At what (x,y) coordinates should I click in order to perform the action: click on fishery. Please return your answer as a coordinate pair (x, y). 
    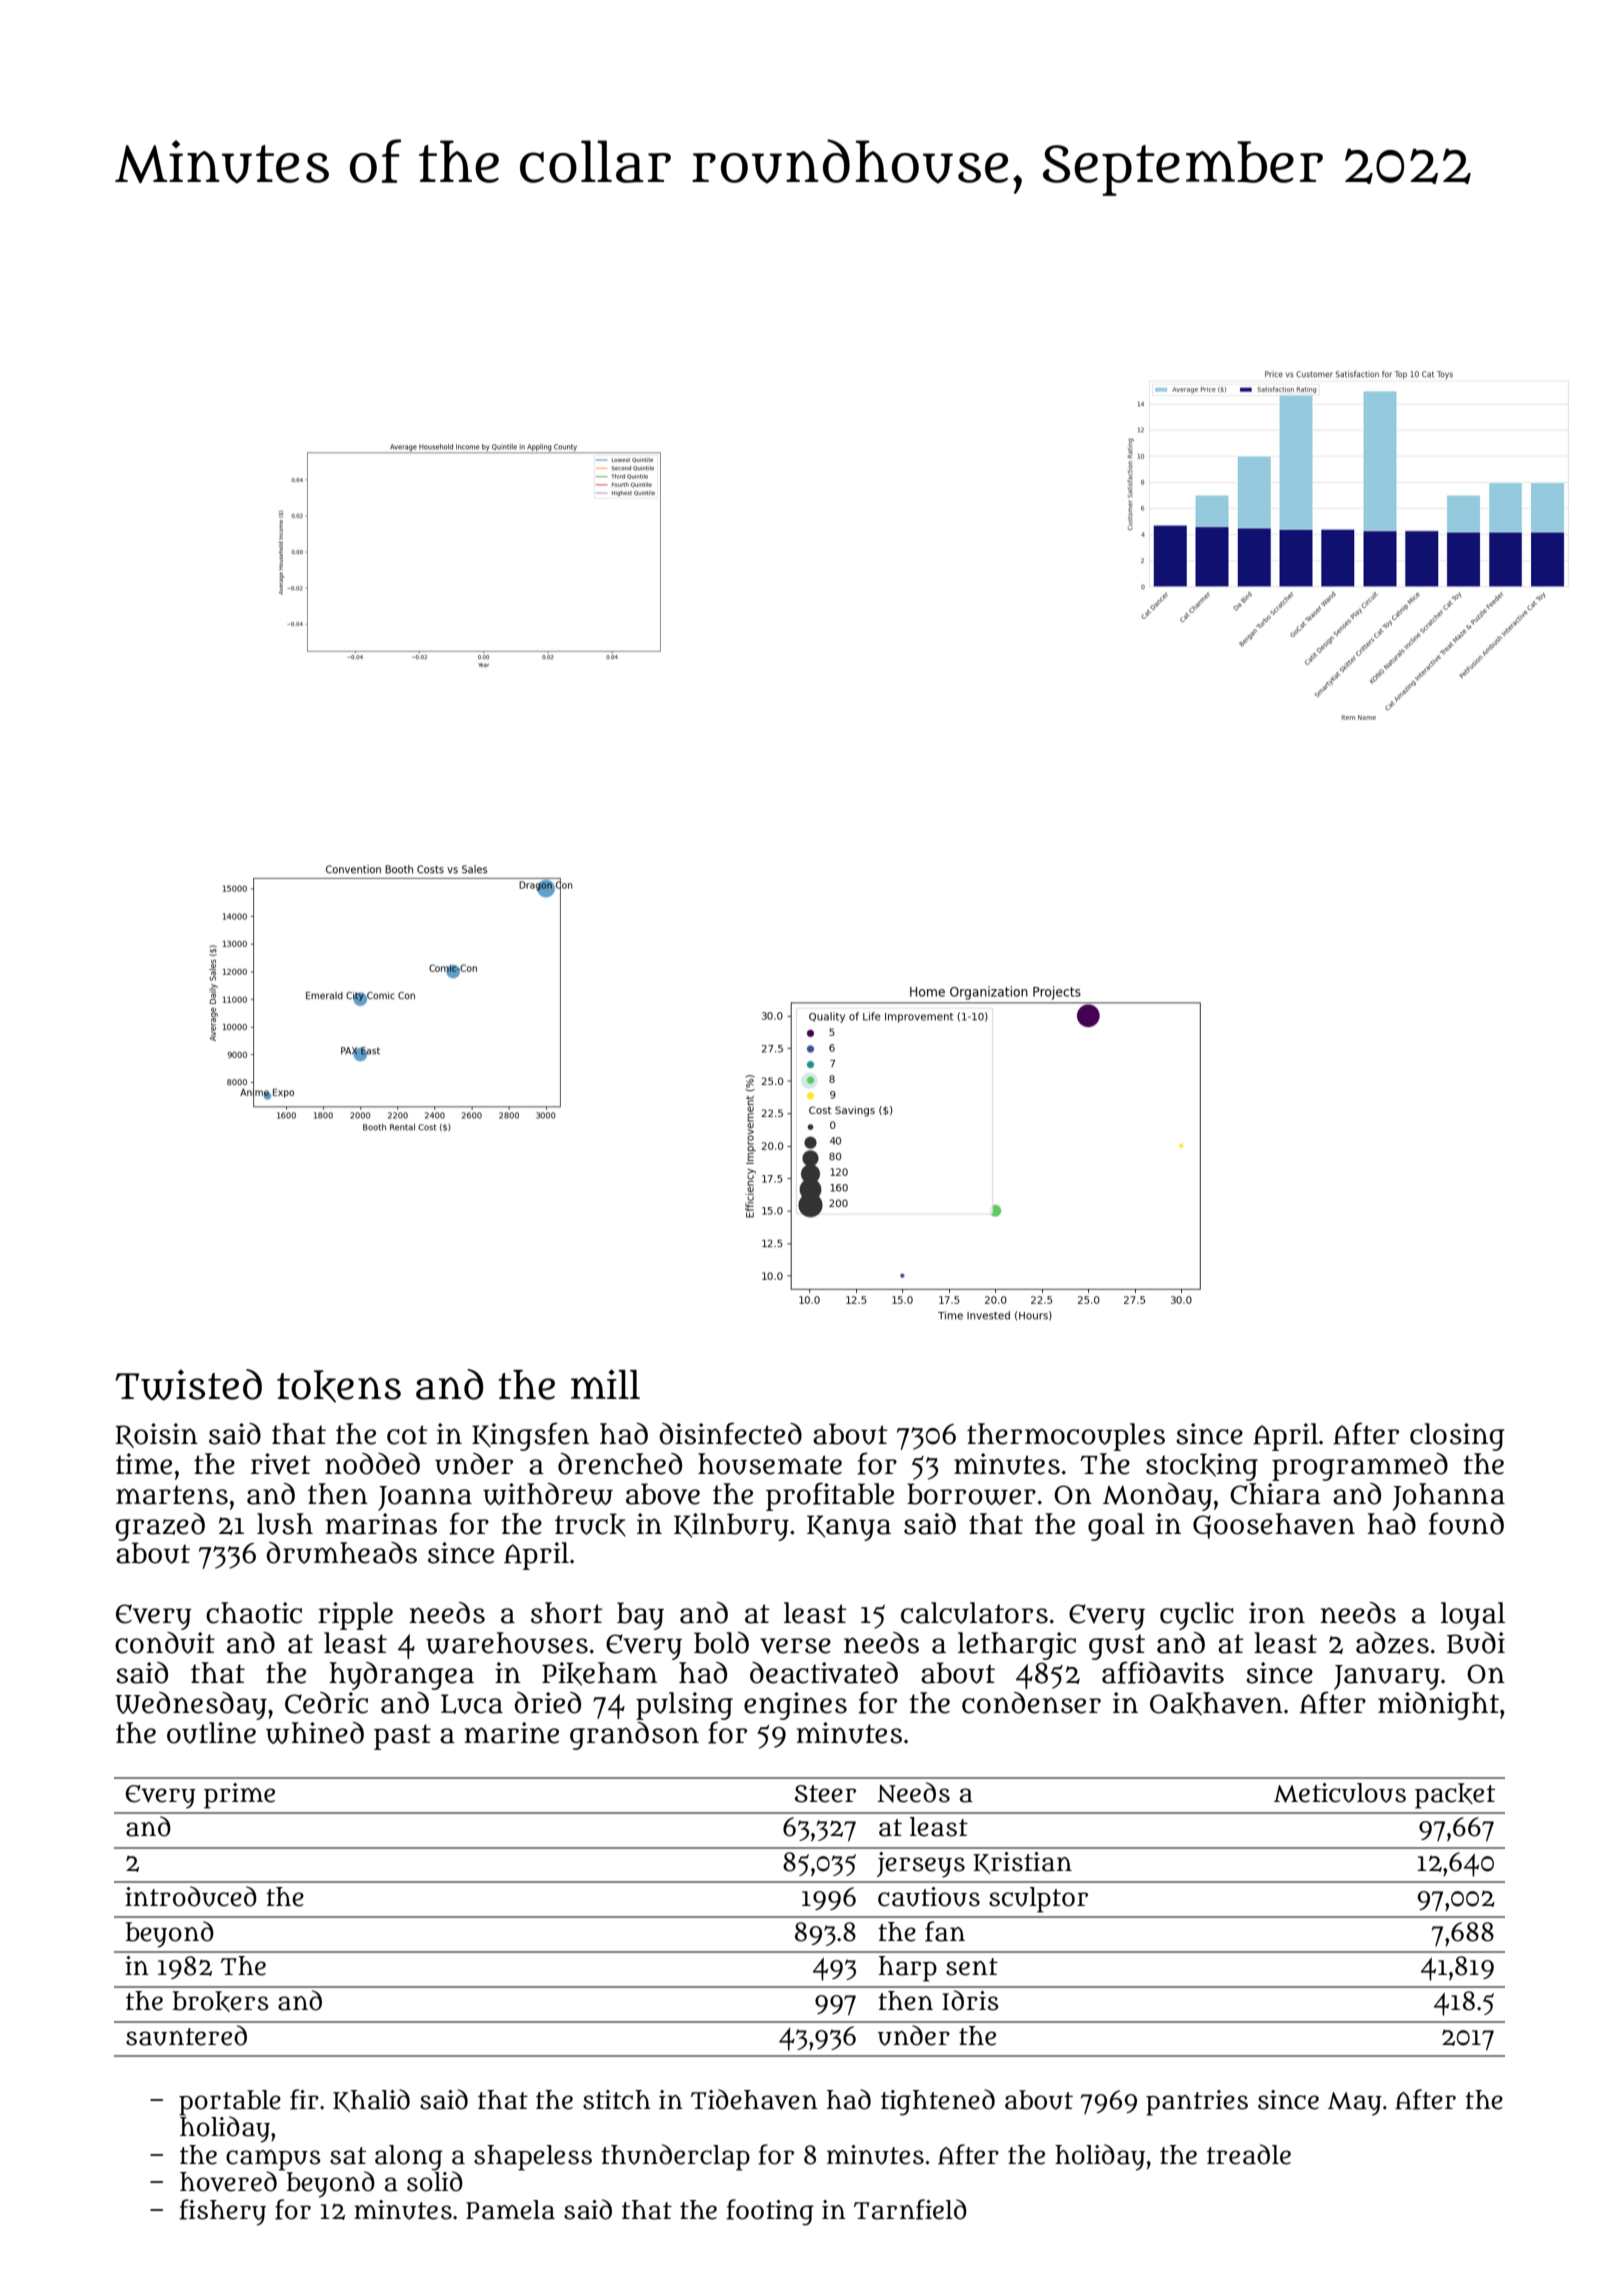
    Looking at the image, I should click on (222, 2212).
